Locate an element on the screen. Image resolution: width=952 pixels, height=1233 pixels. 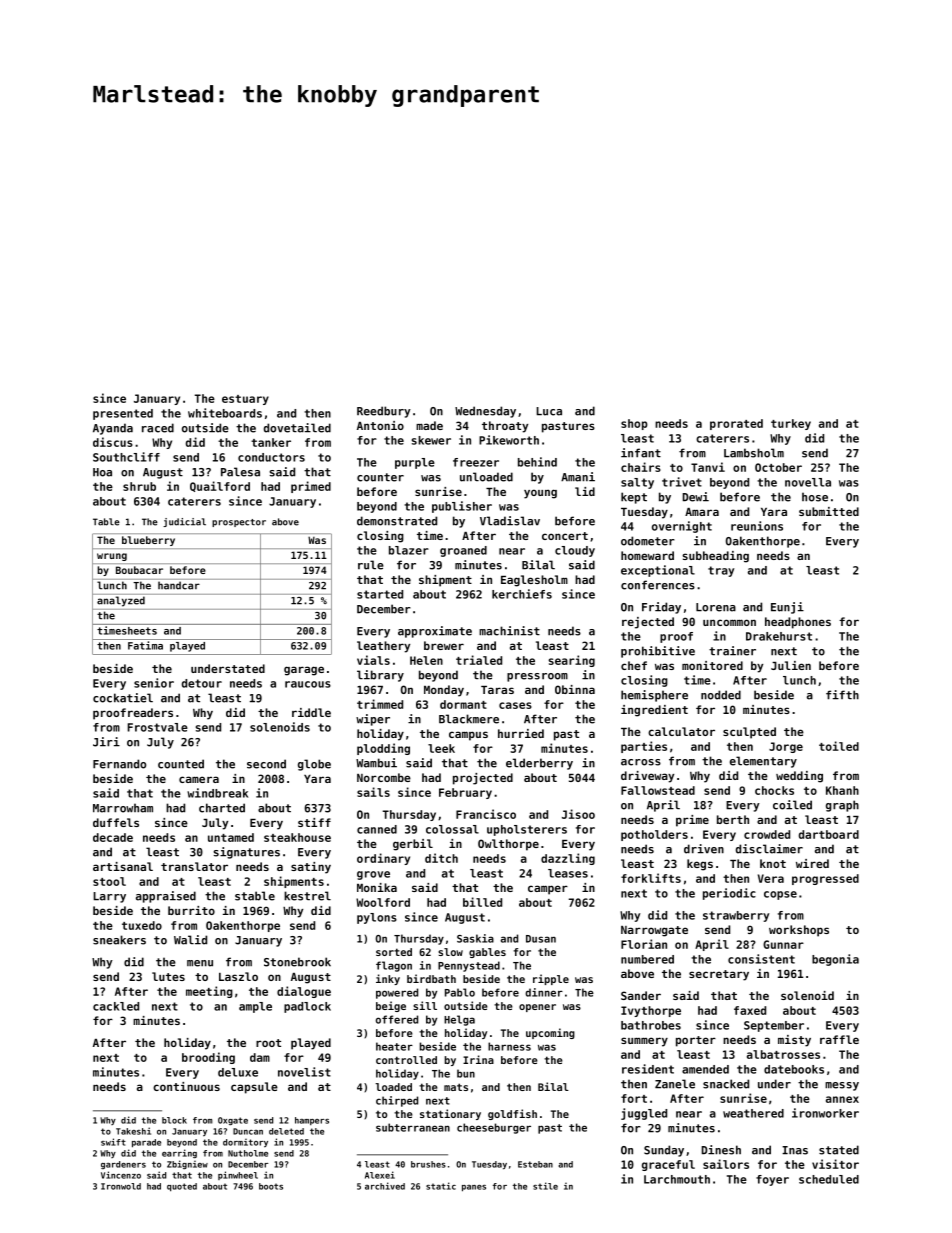
rule is located at coordinates (371, 565).
